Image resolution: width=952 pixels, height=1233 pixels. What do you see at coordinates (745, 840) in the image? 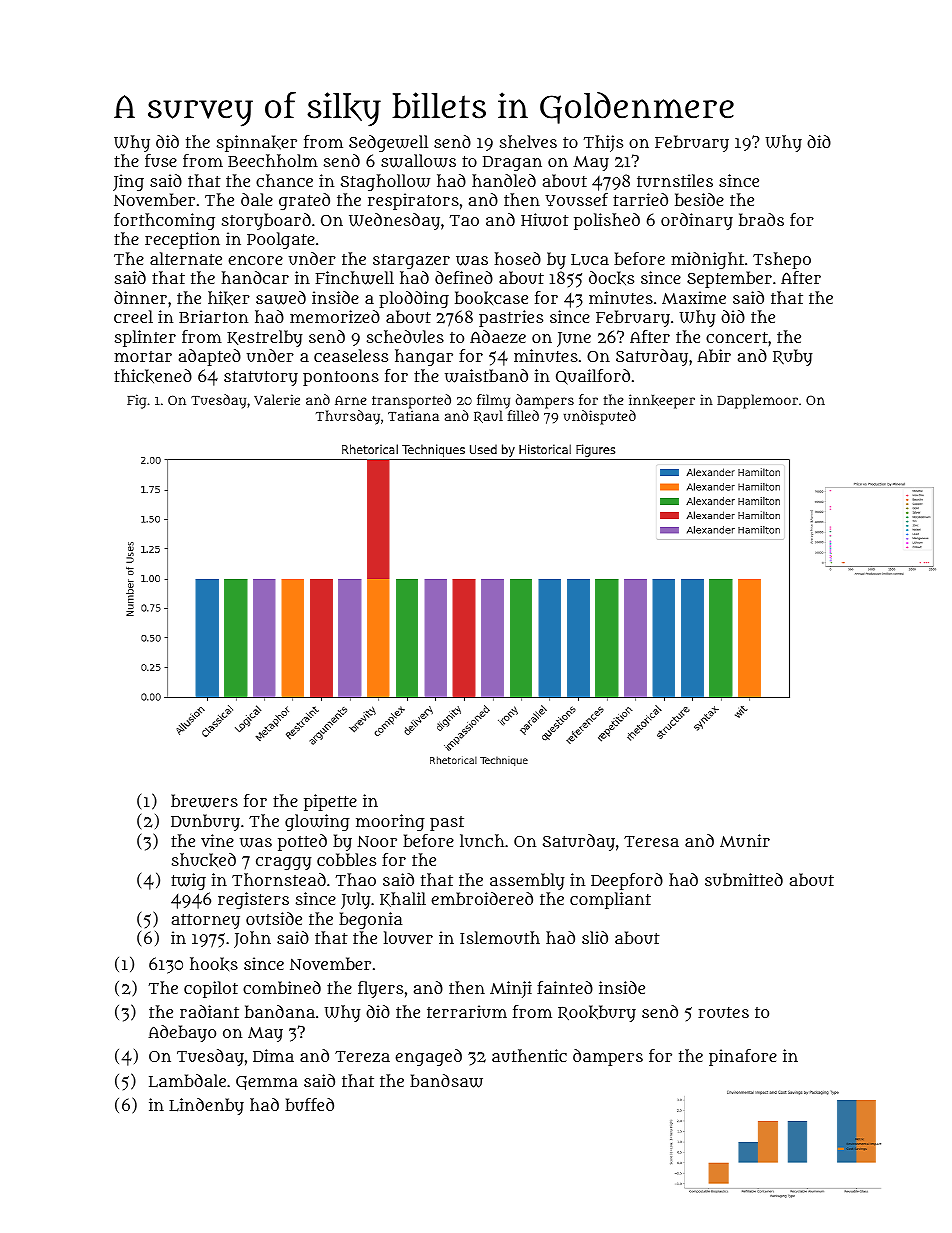
I see `Munir` at bounding box center [745, 840].
